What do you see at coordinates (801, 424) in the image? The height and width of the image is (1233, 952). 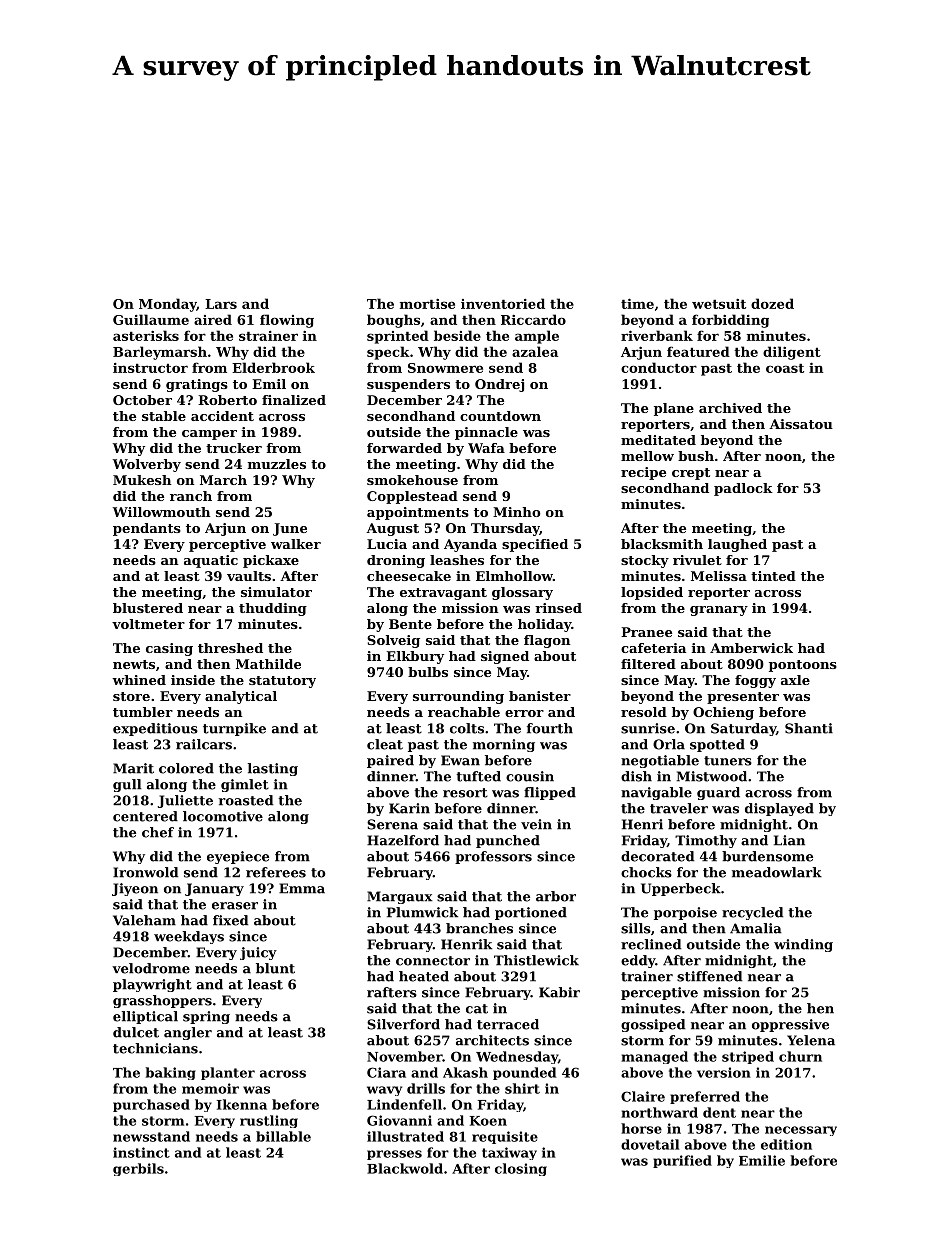 I see `Aissatou` at bounding box center [801, 424].
